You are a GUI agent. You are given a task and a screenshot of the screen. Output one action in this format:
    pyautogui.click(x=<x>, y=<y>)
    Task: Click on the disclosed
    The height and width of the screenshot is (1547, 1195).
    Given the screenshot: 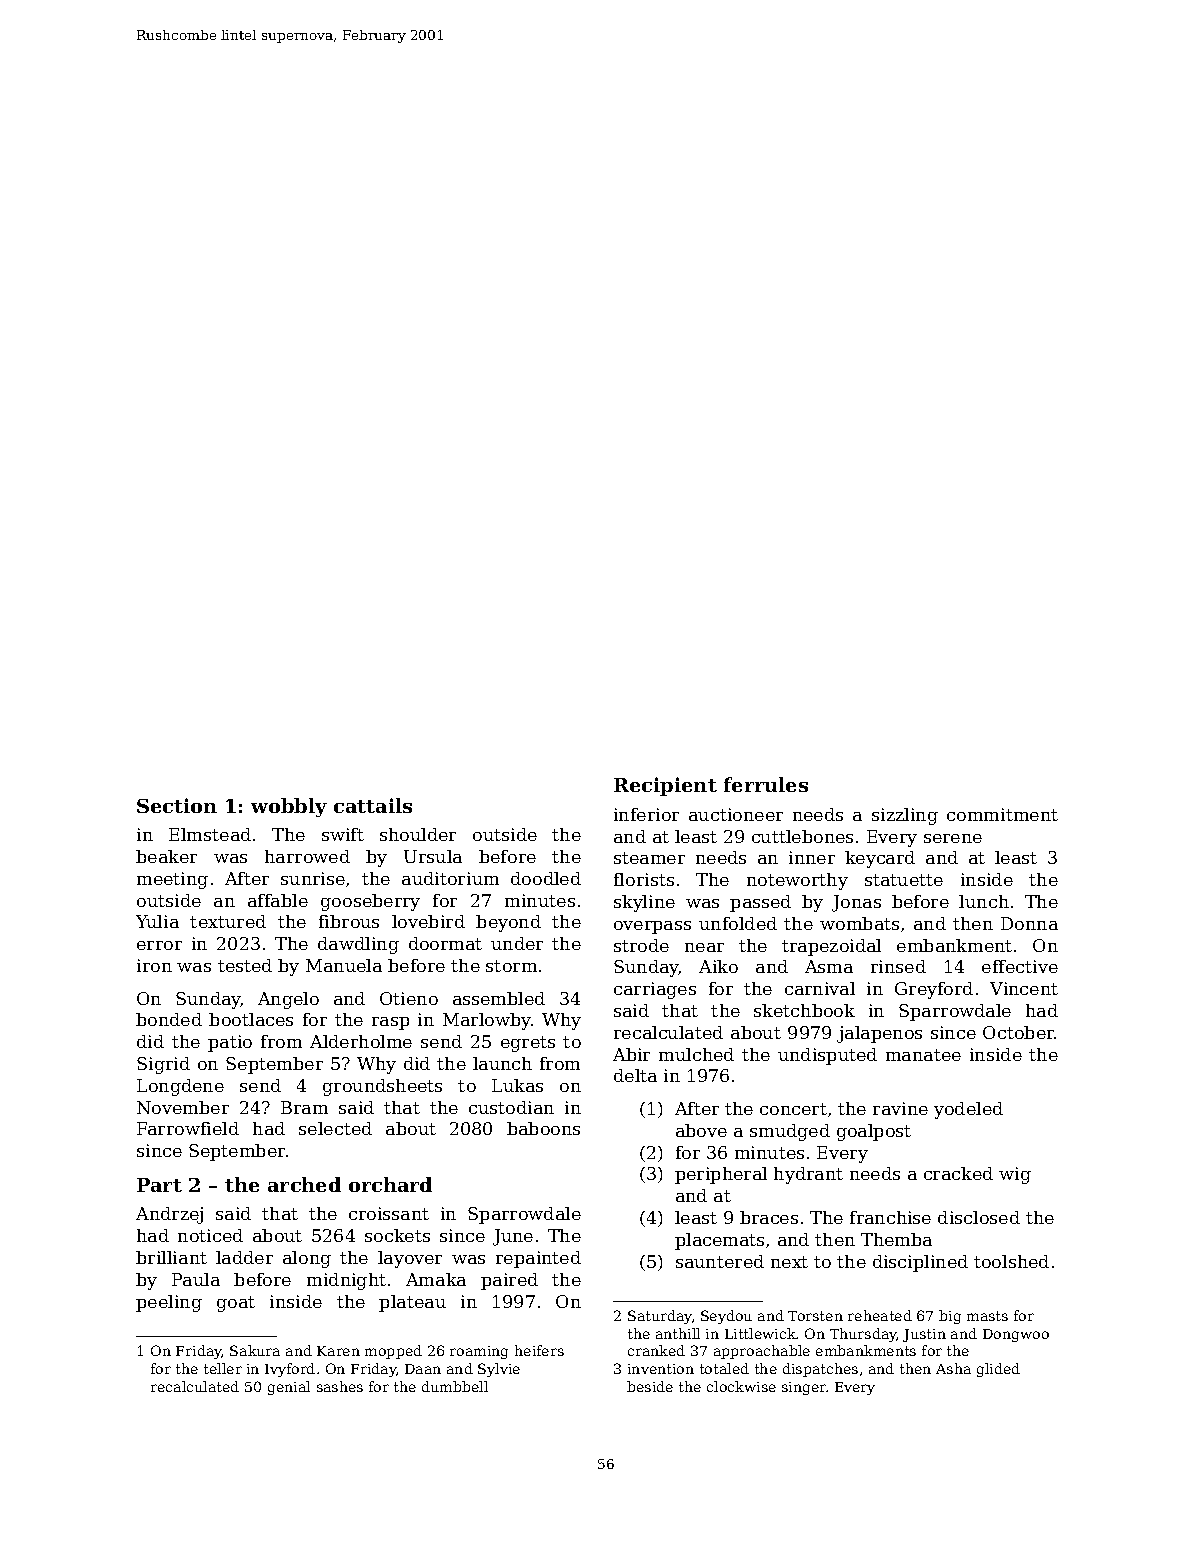 What is the action you would take?
    pyautogui.click(x=979, y=1217)
